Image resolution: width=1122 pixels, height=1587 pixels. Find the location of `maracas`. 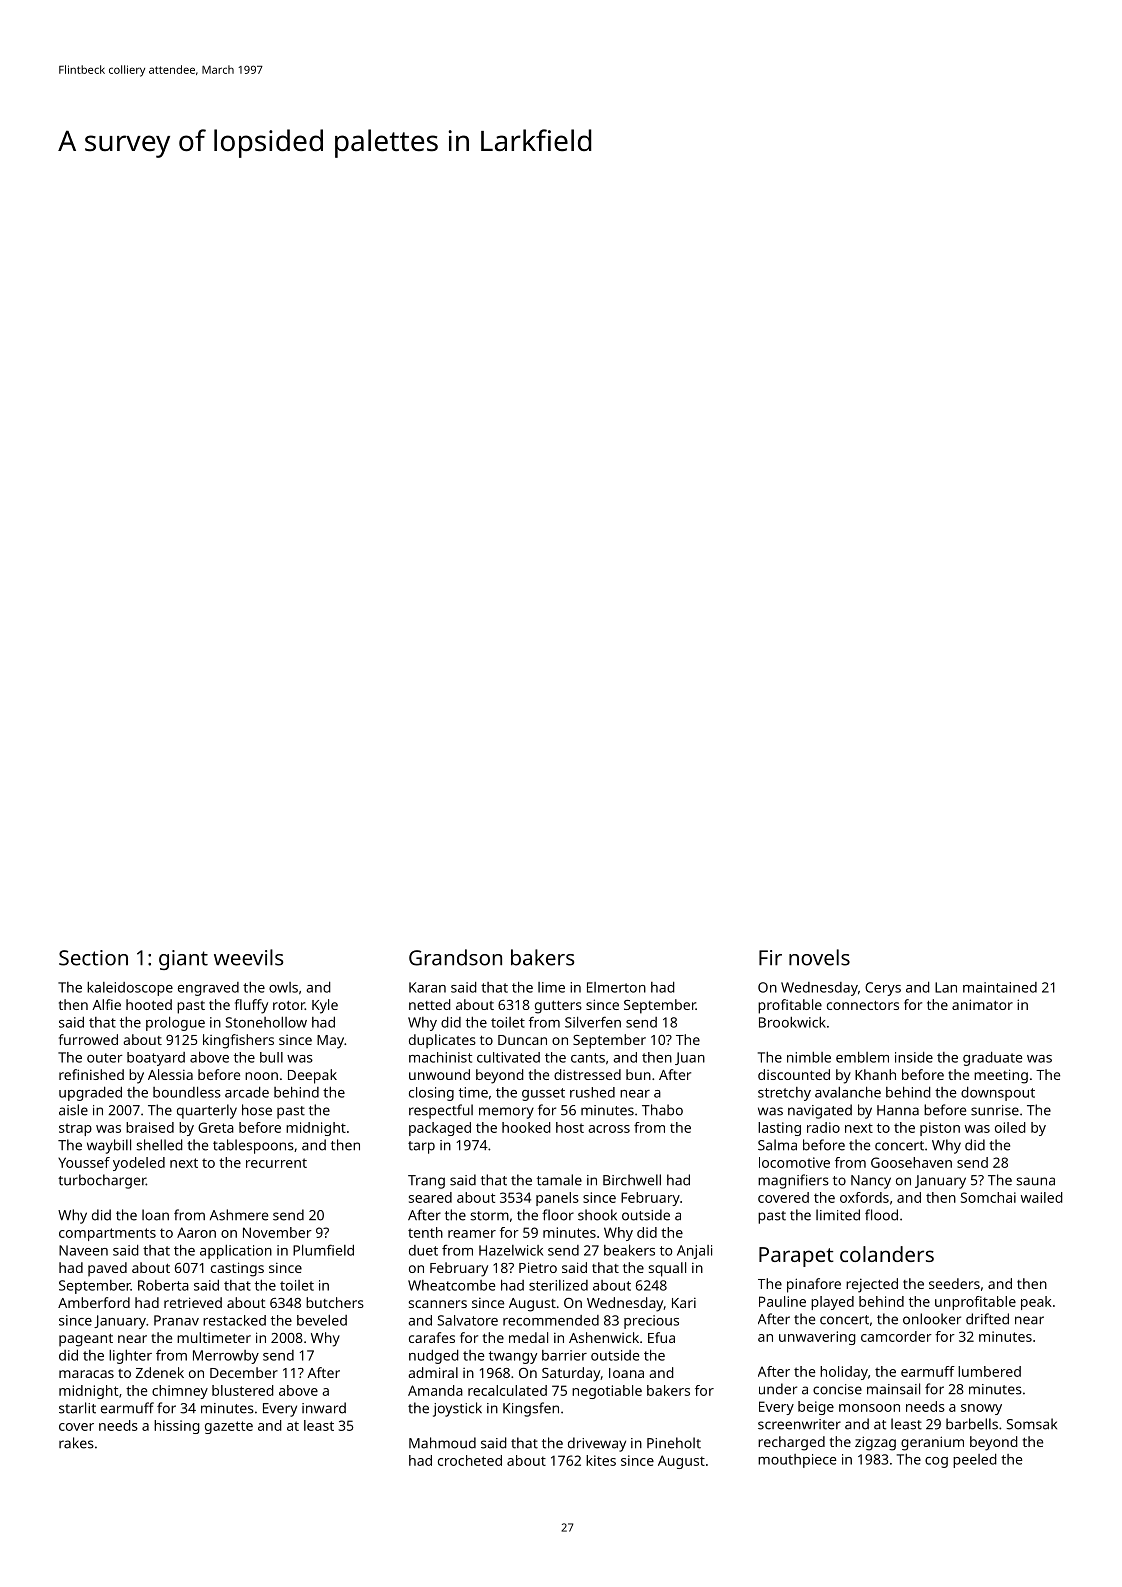

maracas is located at coordinates (86, 1374).
